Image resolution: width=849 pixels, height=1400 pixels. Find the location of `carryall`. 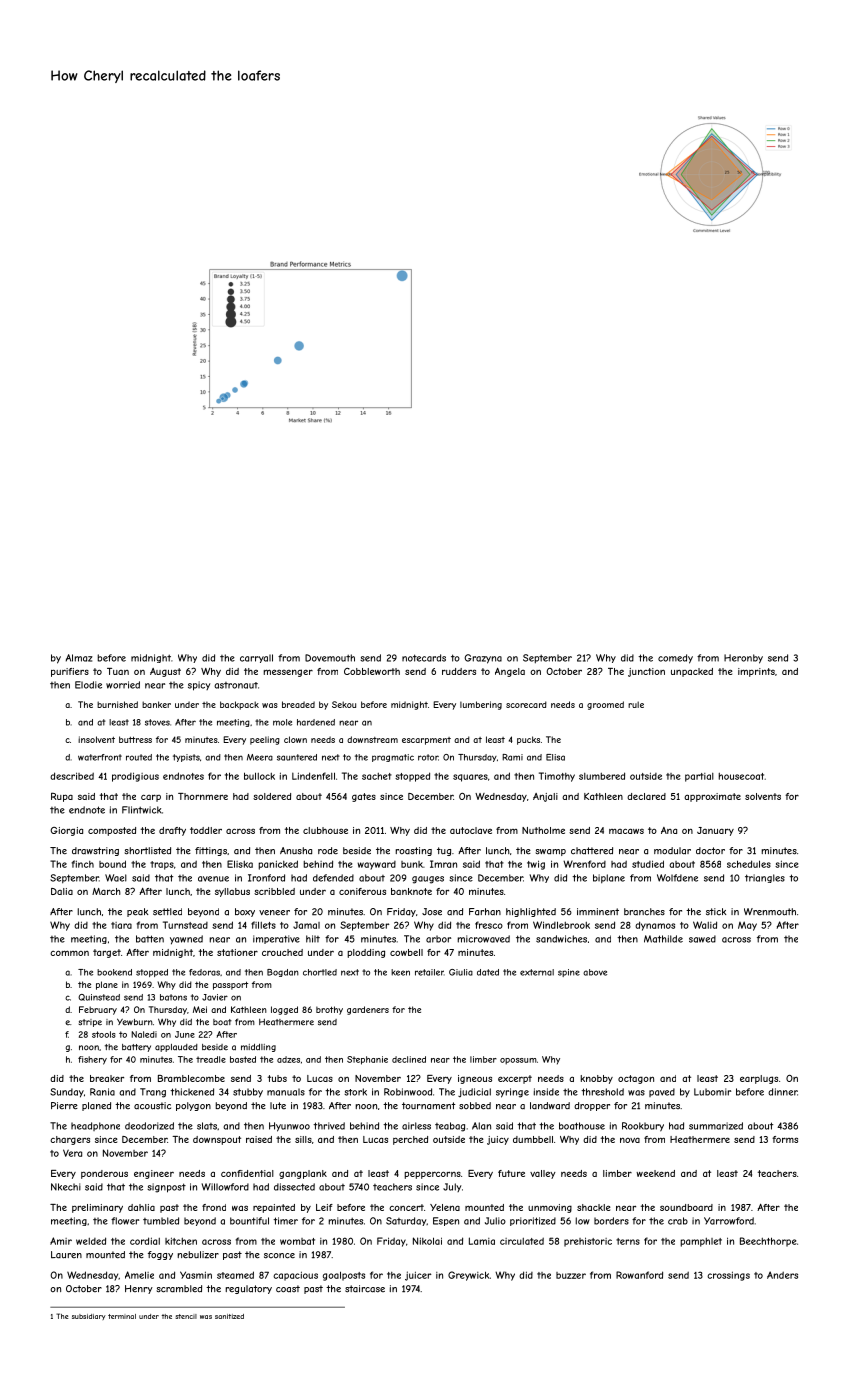

carryall is located at coordinates (256, 658).
